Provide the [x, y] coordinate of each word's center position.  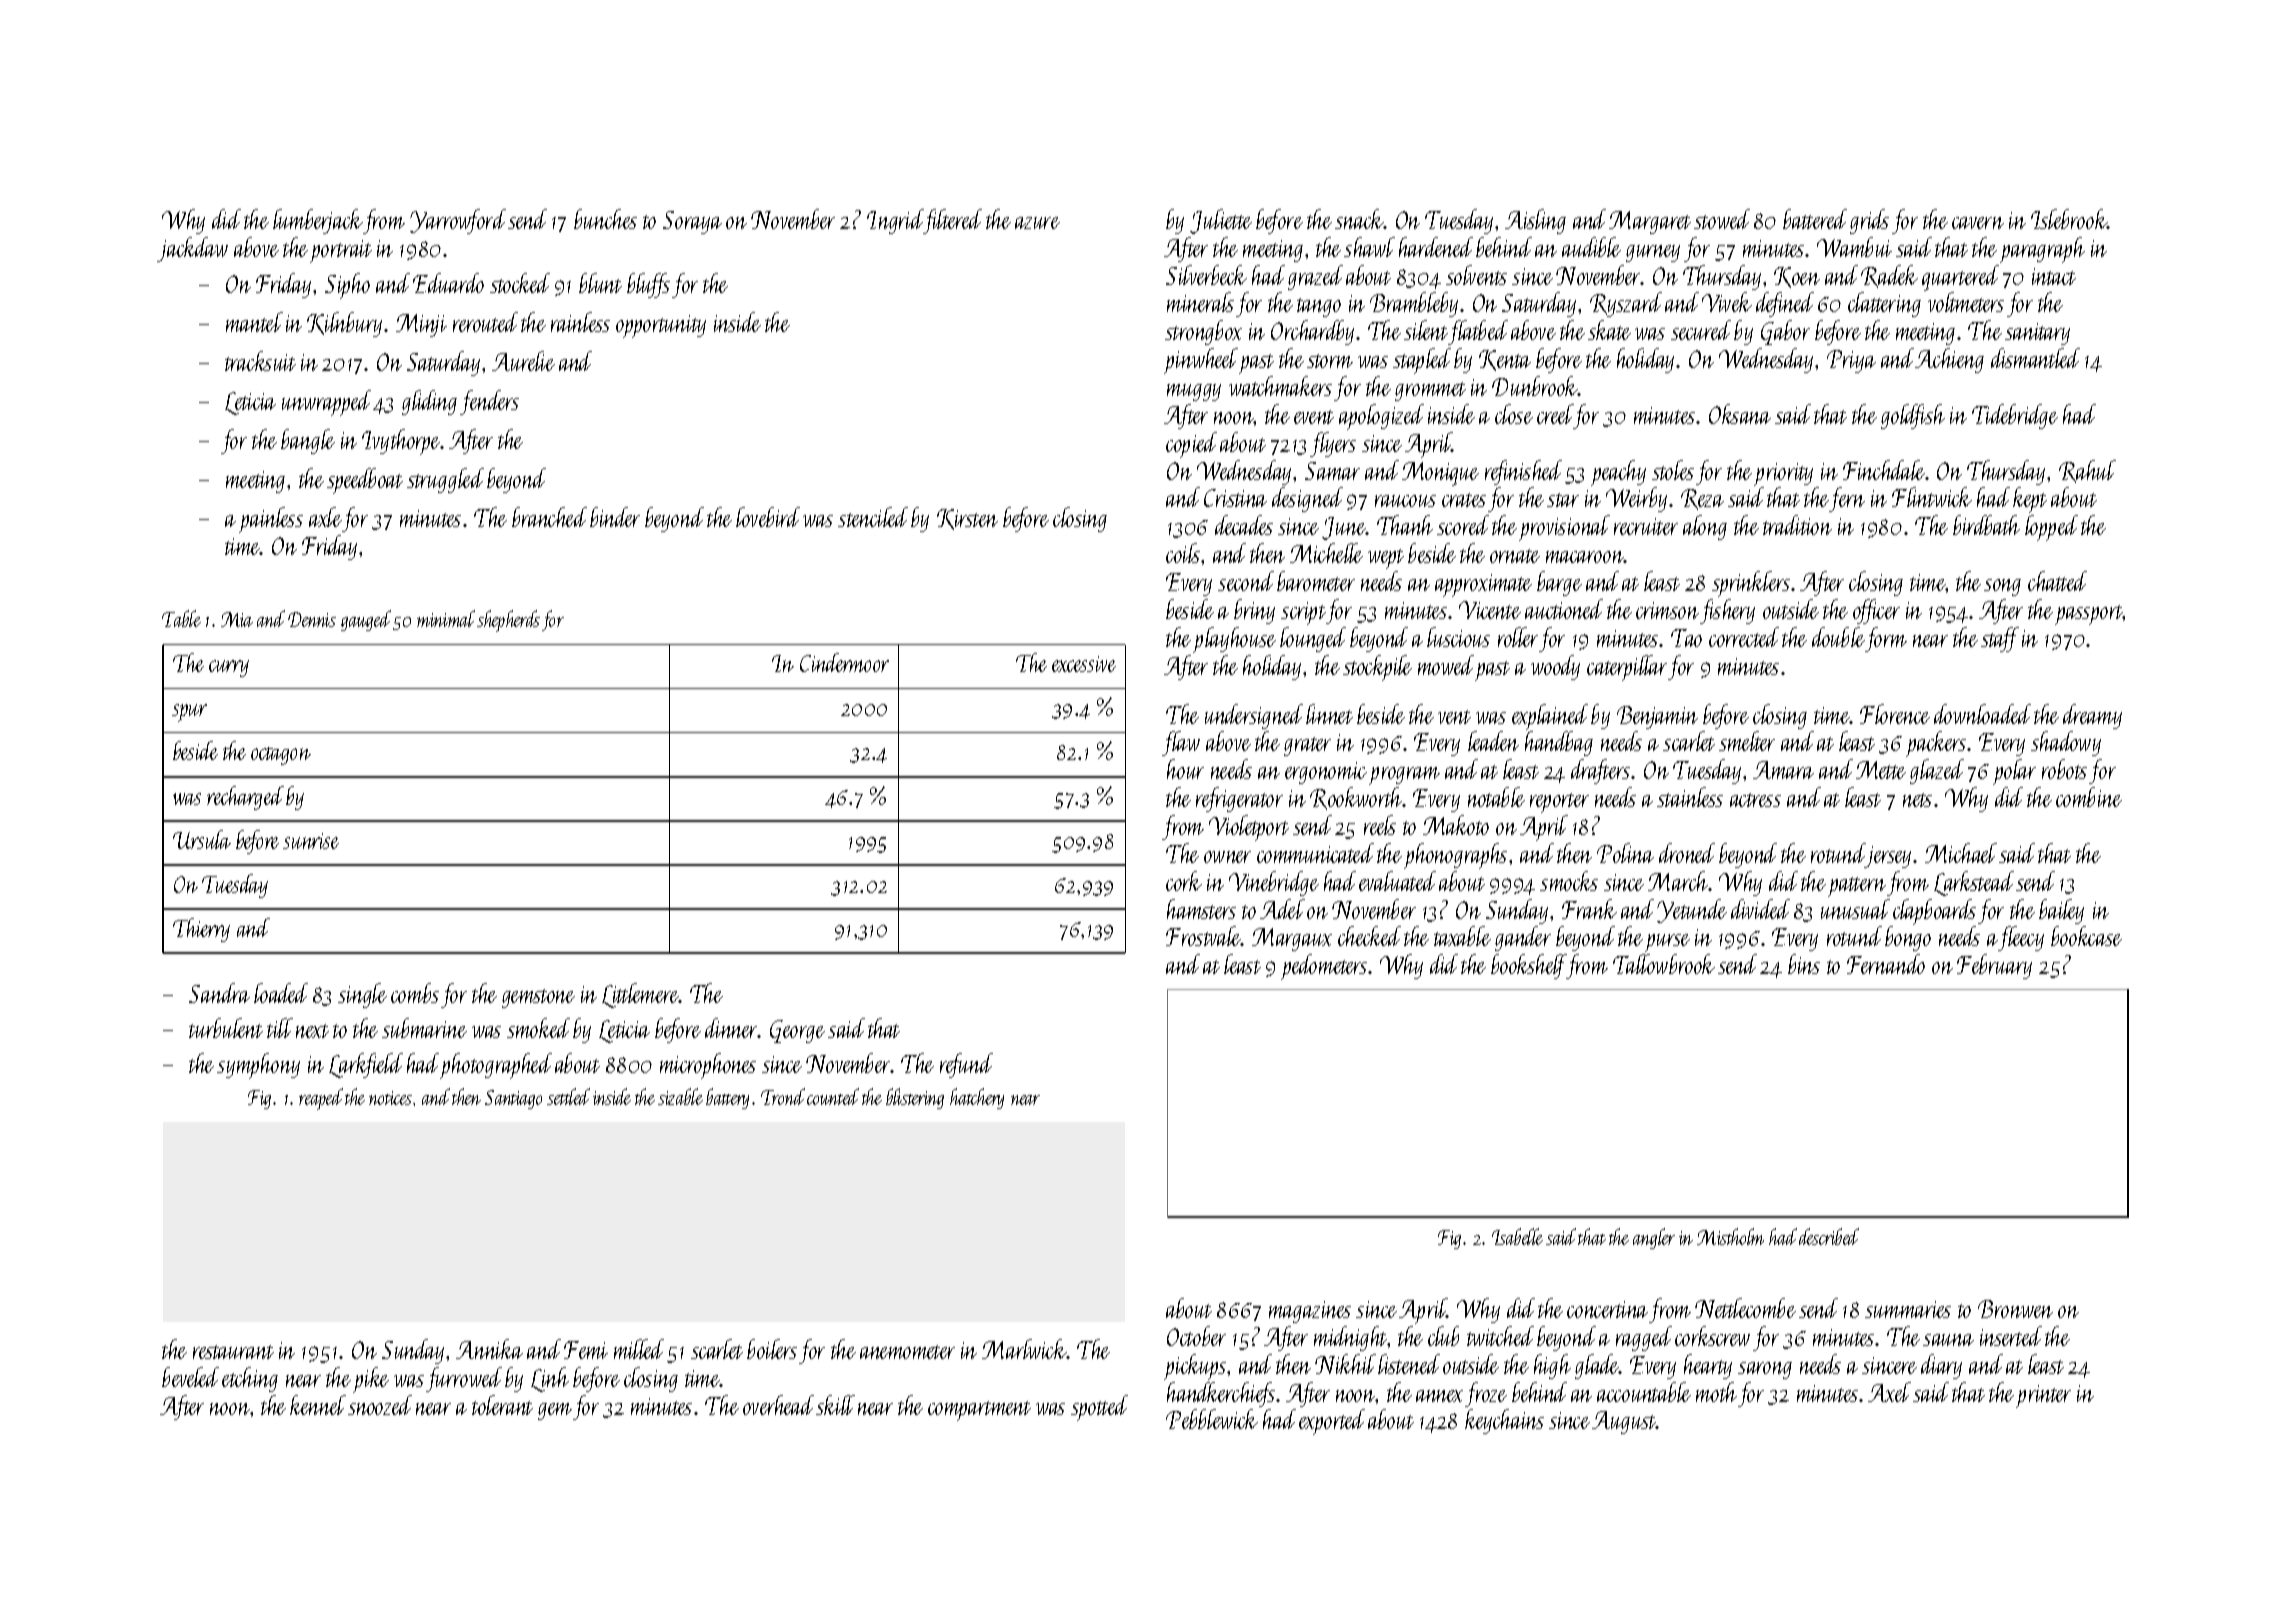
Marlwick [1024, 1349]
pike [371, 1380]
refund [966, 1065]
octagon [281, 756]
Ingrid [895, 221]
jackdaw [192, 249]
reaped [321, 1099]
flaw [1181, 743]
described [1829, 1236]
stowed [1722, 219]
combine [2089, 797]
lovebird [768, 517]
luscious [1458, 637]
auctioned [1564, 609]
